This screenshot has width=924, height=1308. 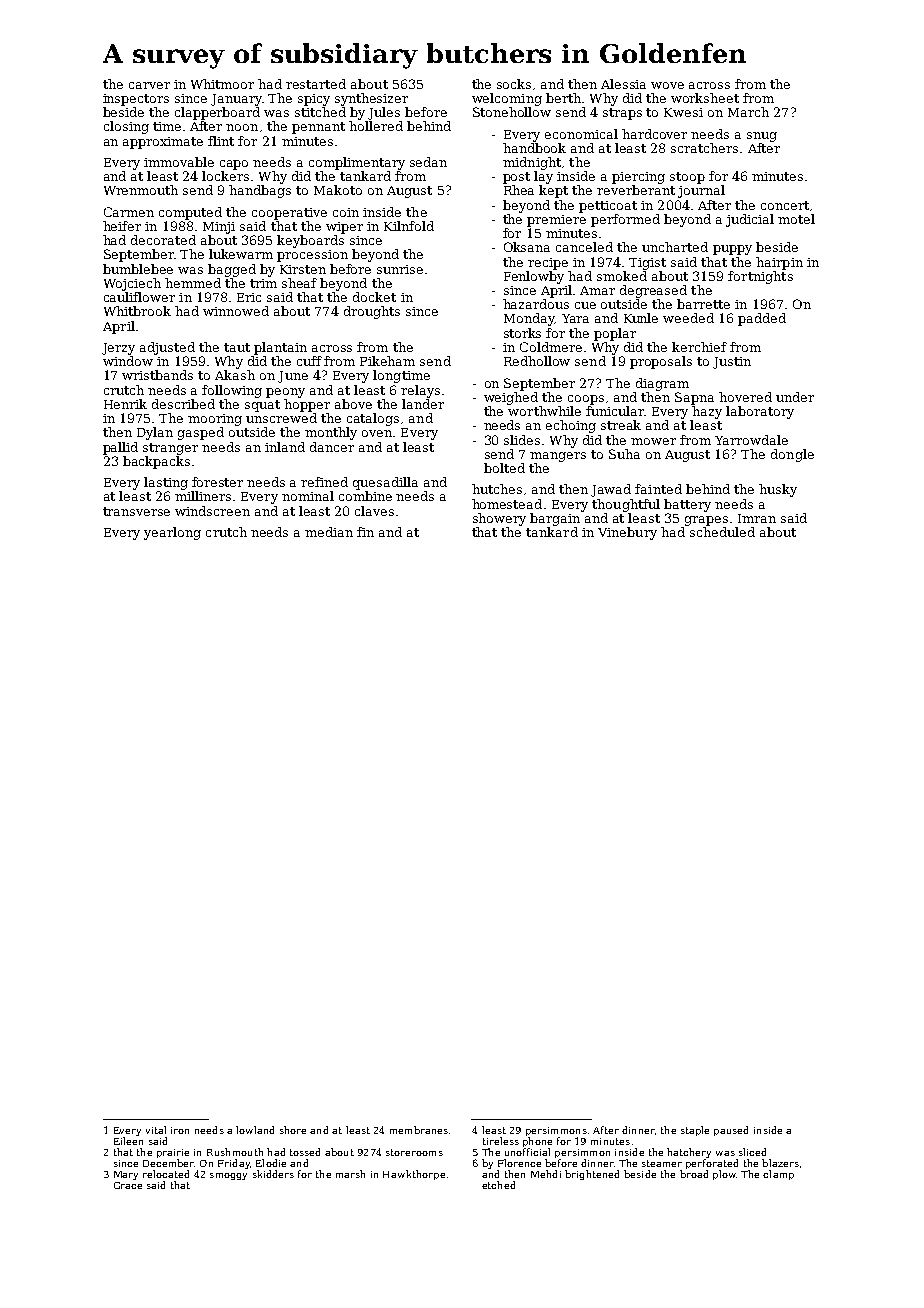 What do you see at coordinates (329, 532) in the screenshot?
I see `median` at bounding box center [329, 532].
